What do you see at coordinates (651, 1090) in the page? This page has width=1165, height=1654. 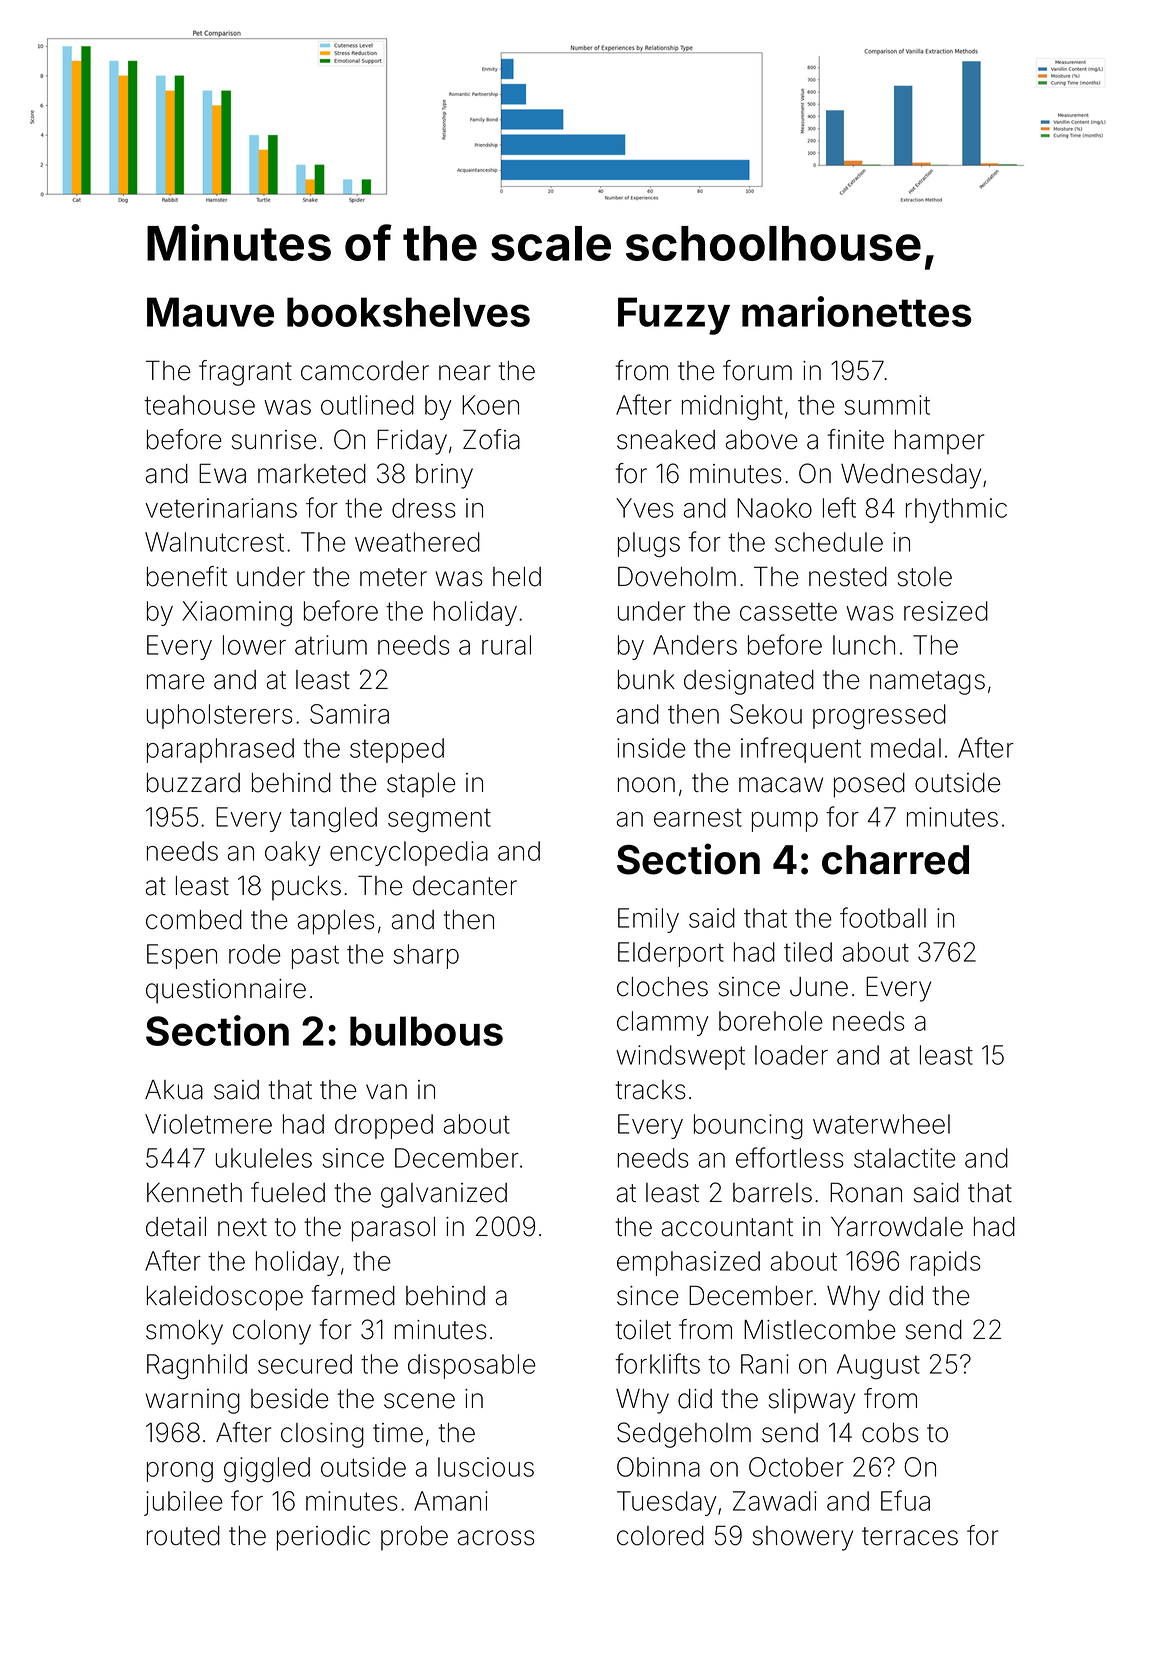 I see `tracks` at bounding box center [651, 1090].
